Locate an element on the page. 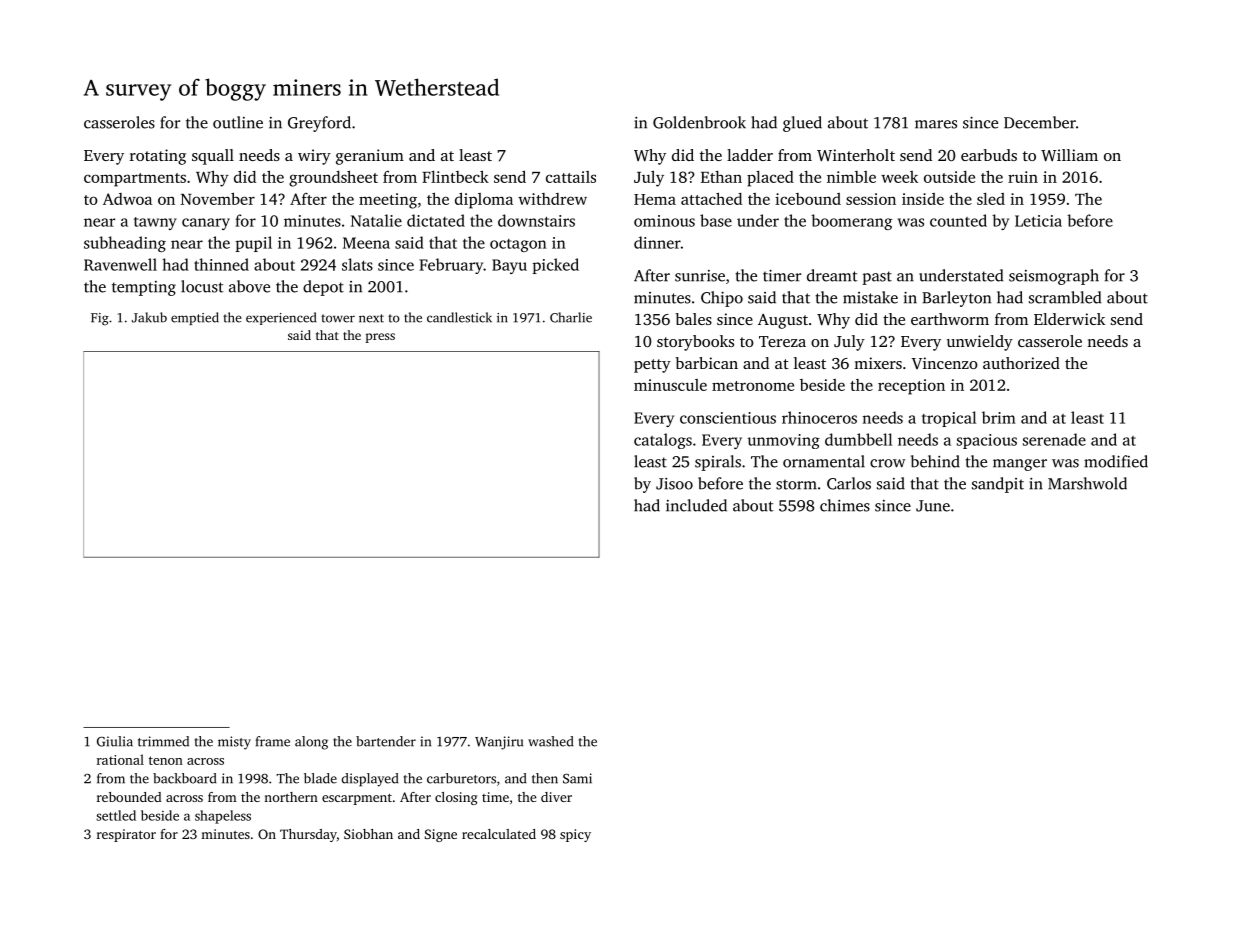 The image size is (1233, 952). Vincenzo is located at coordinates (944, 363).
